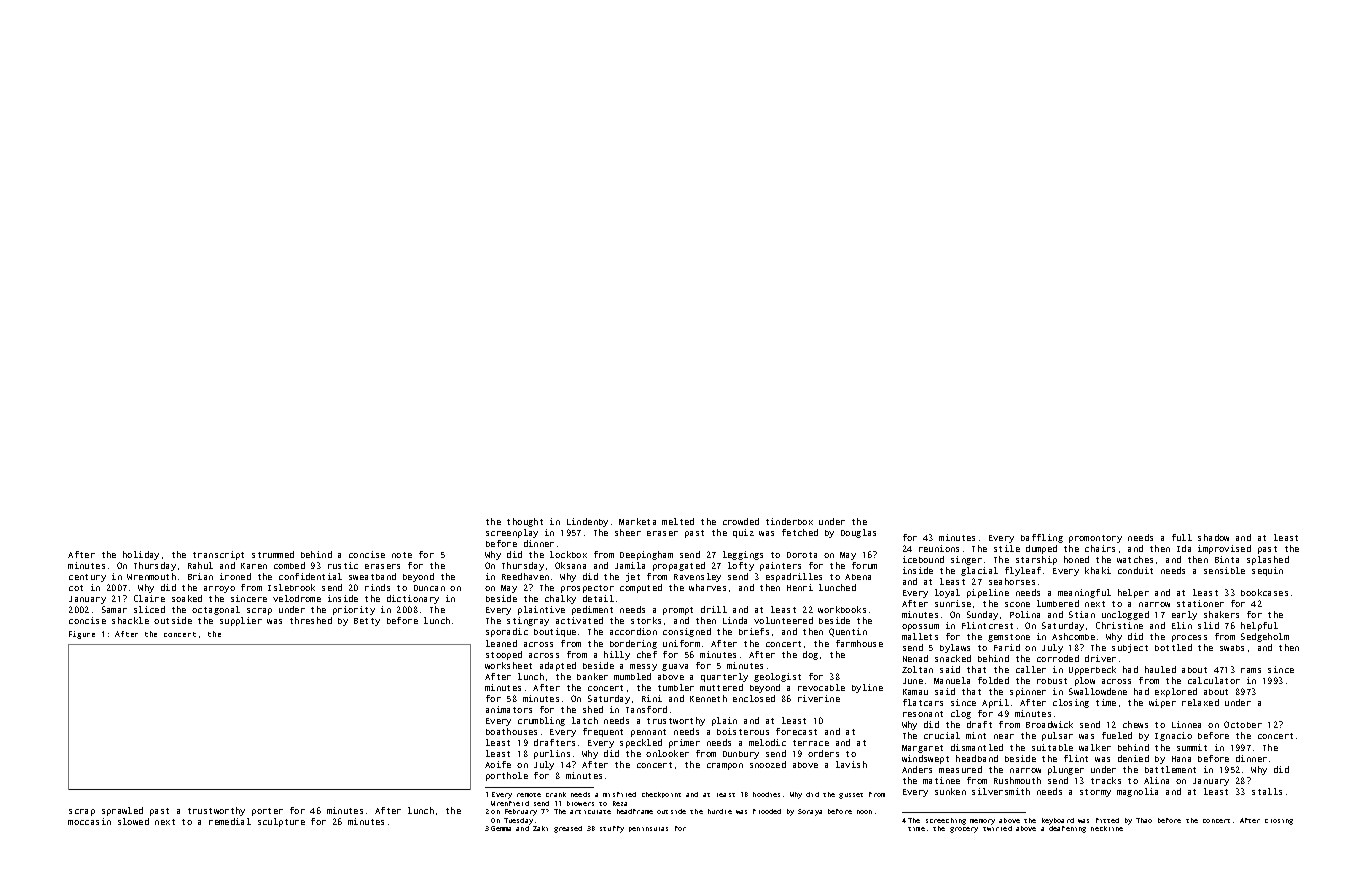 This screenshot has height=887, width=1372. What do you see at coordinates (367, 622) in the screenshot?
I see `Betty` at bounding box center [367, 622].
